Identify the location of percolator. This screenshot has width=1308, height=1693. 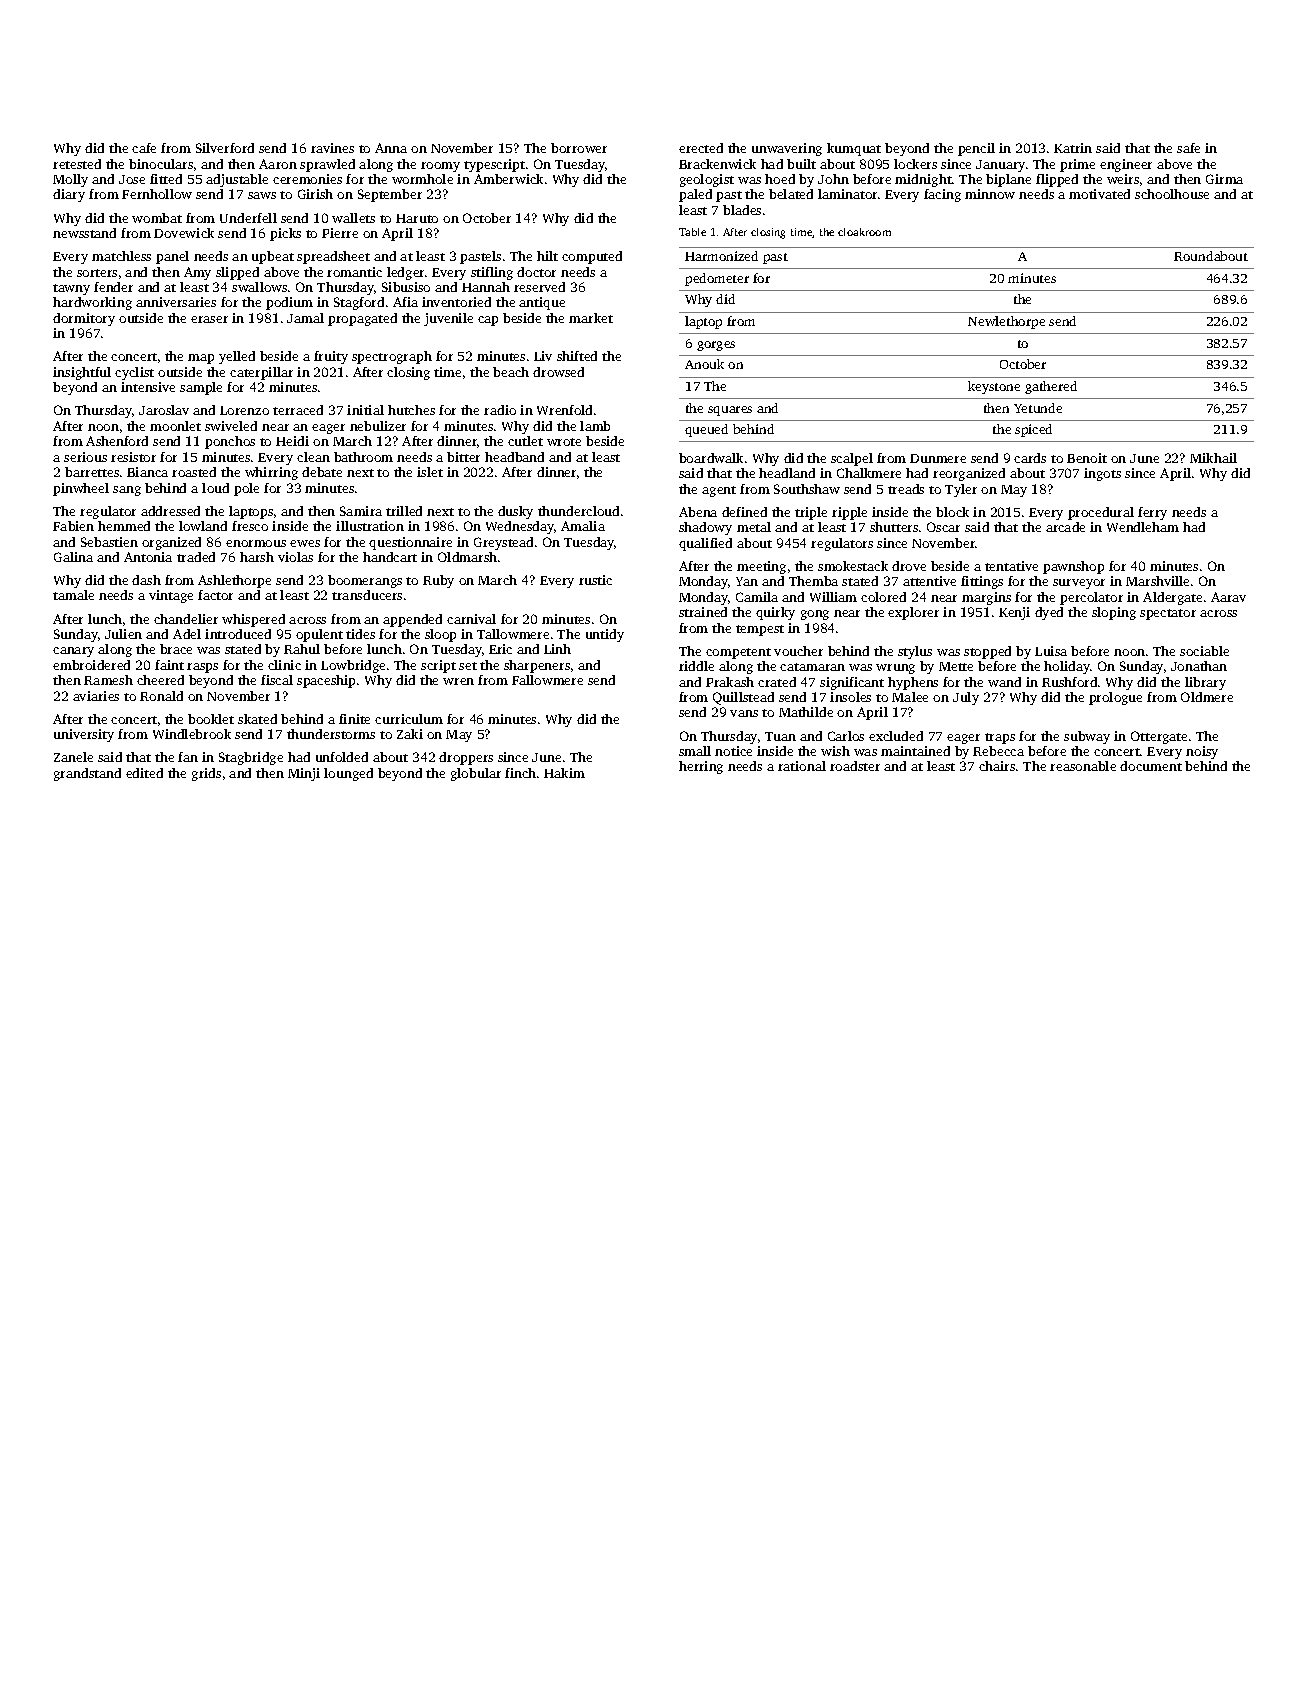
(1091, 598).
